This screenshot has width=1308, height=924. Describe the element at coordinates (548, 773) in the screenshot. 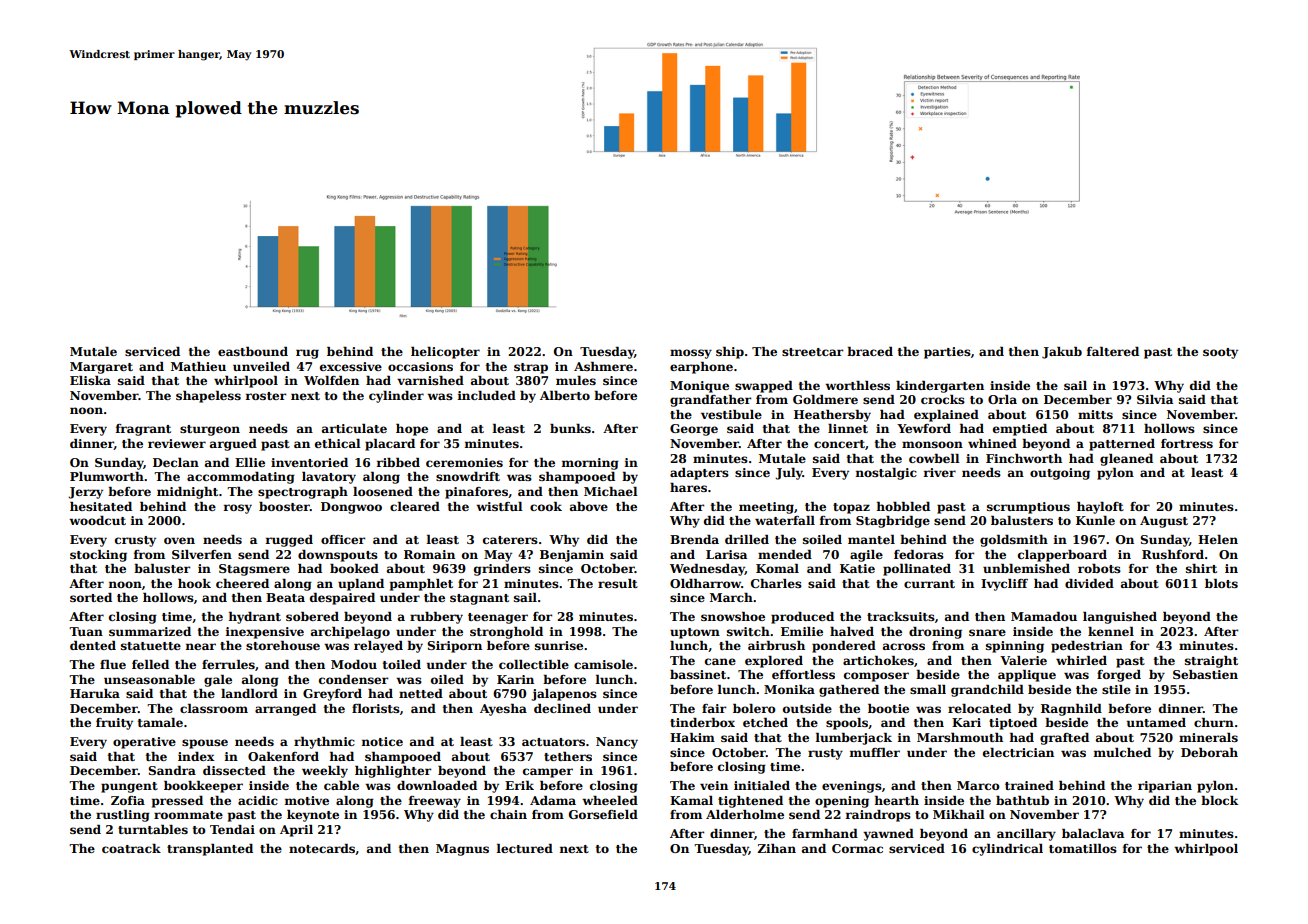

I see `camper` at that location.
